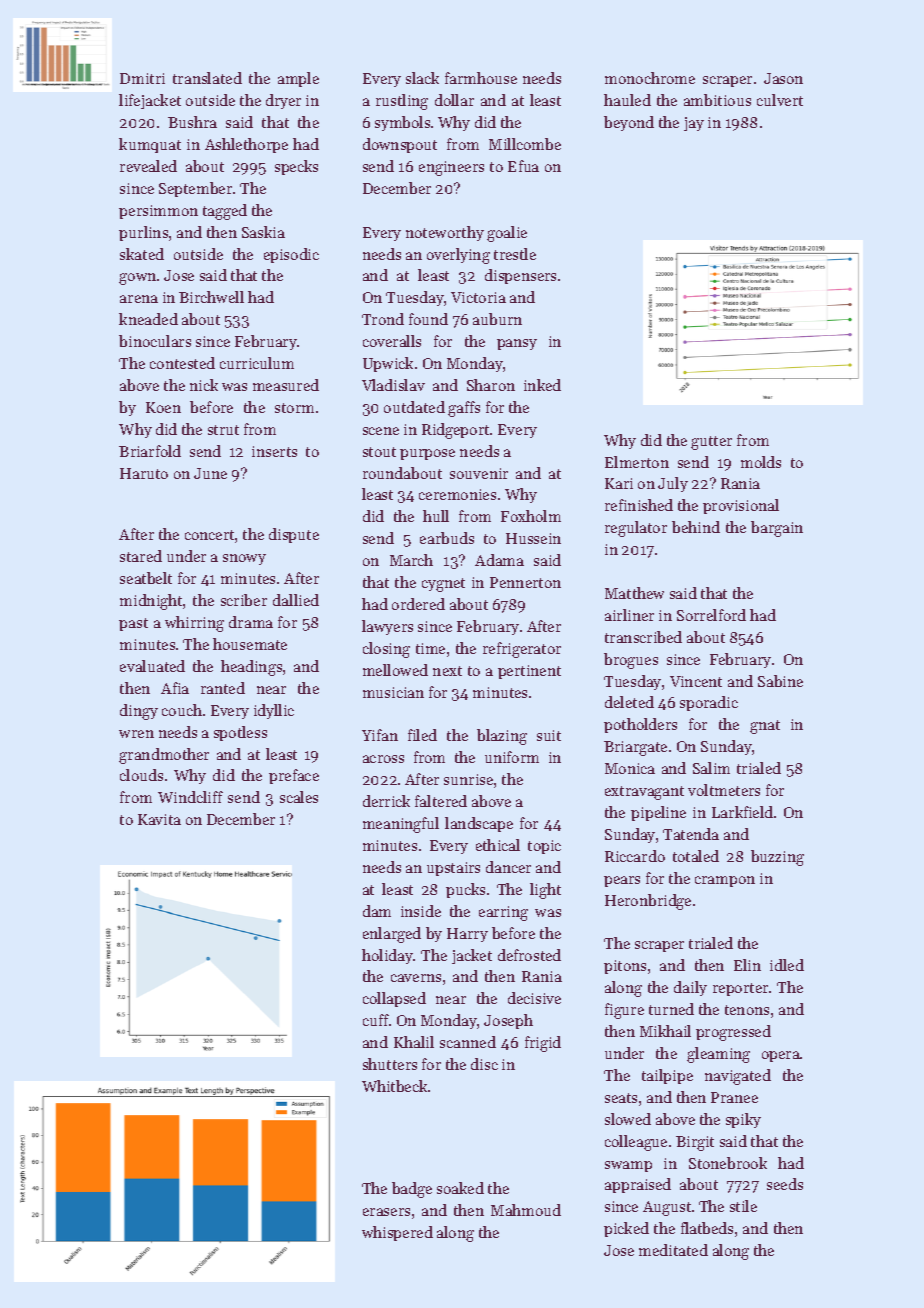  I want to click on Kavita, so click(159, 819).
